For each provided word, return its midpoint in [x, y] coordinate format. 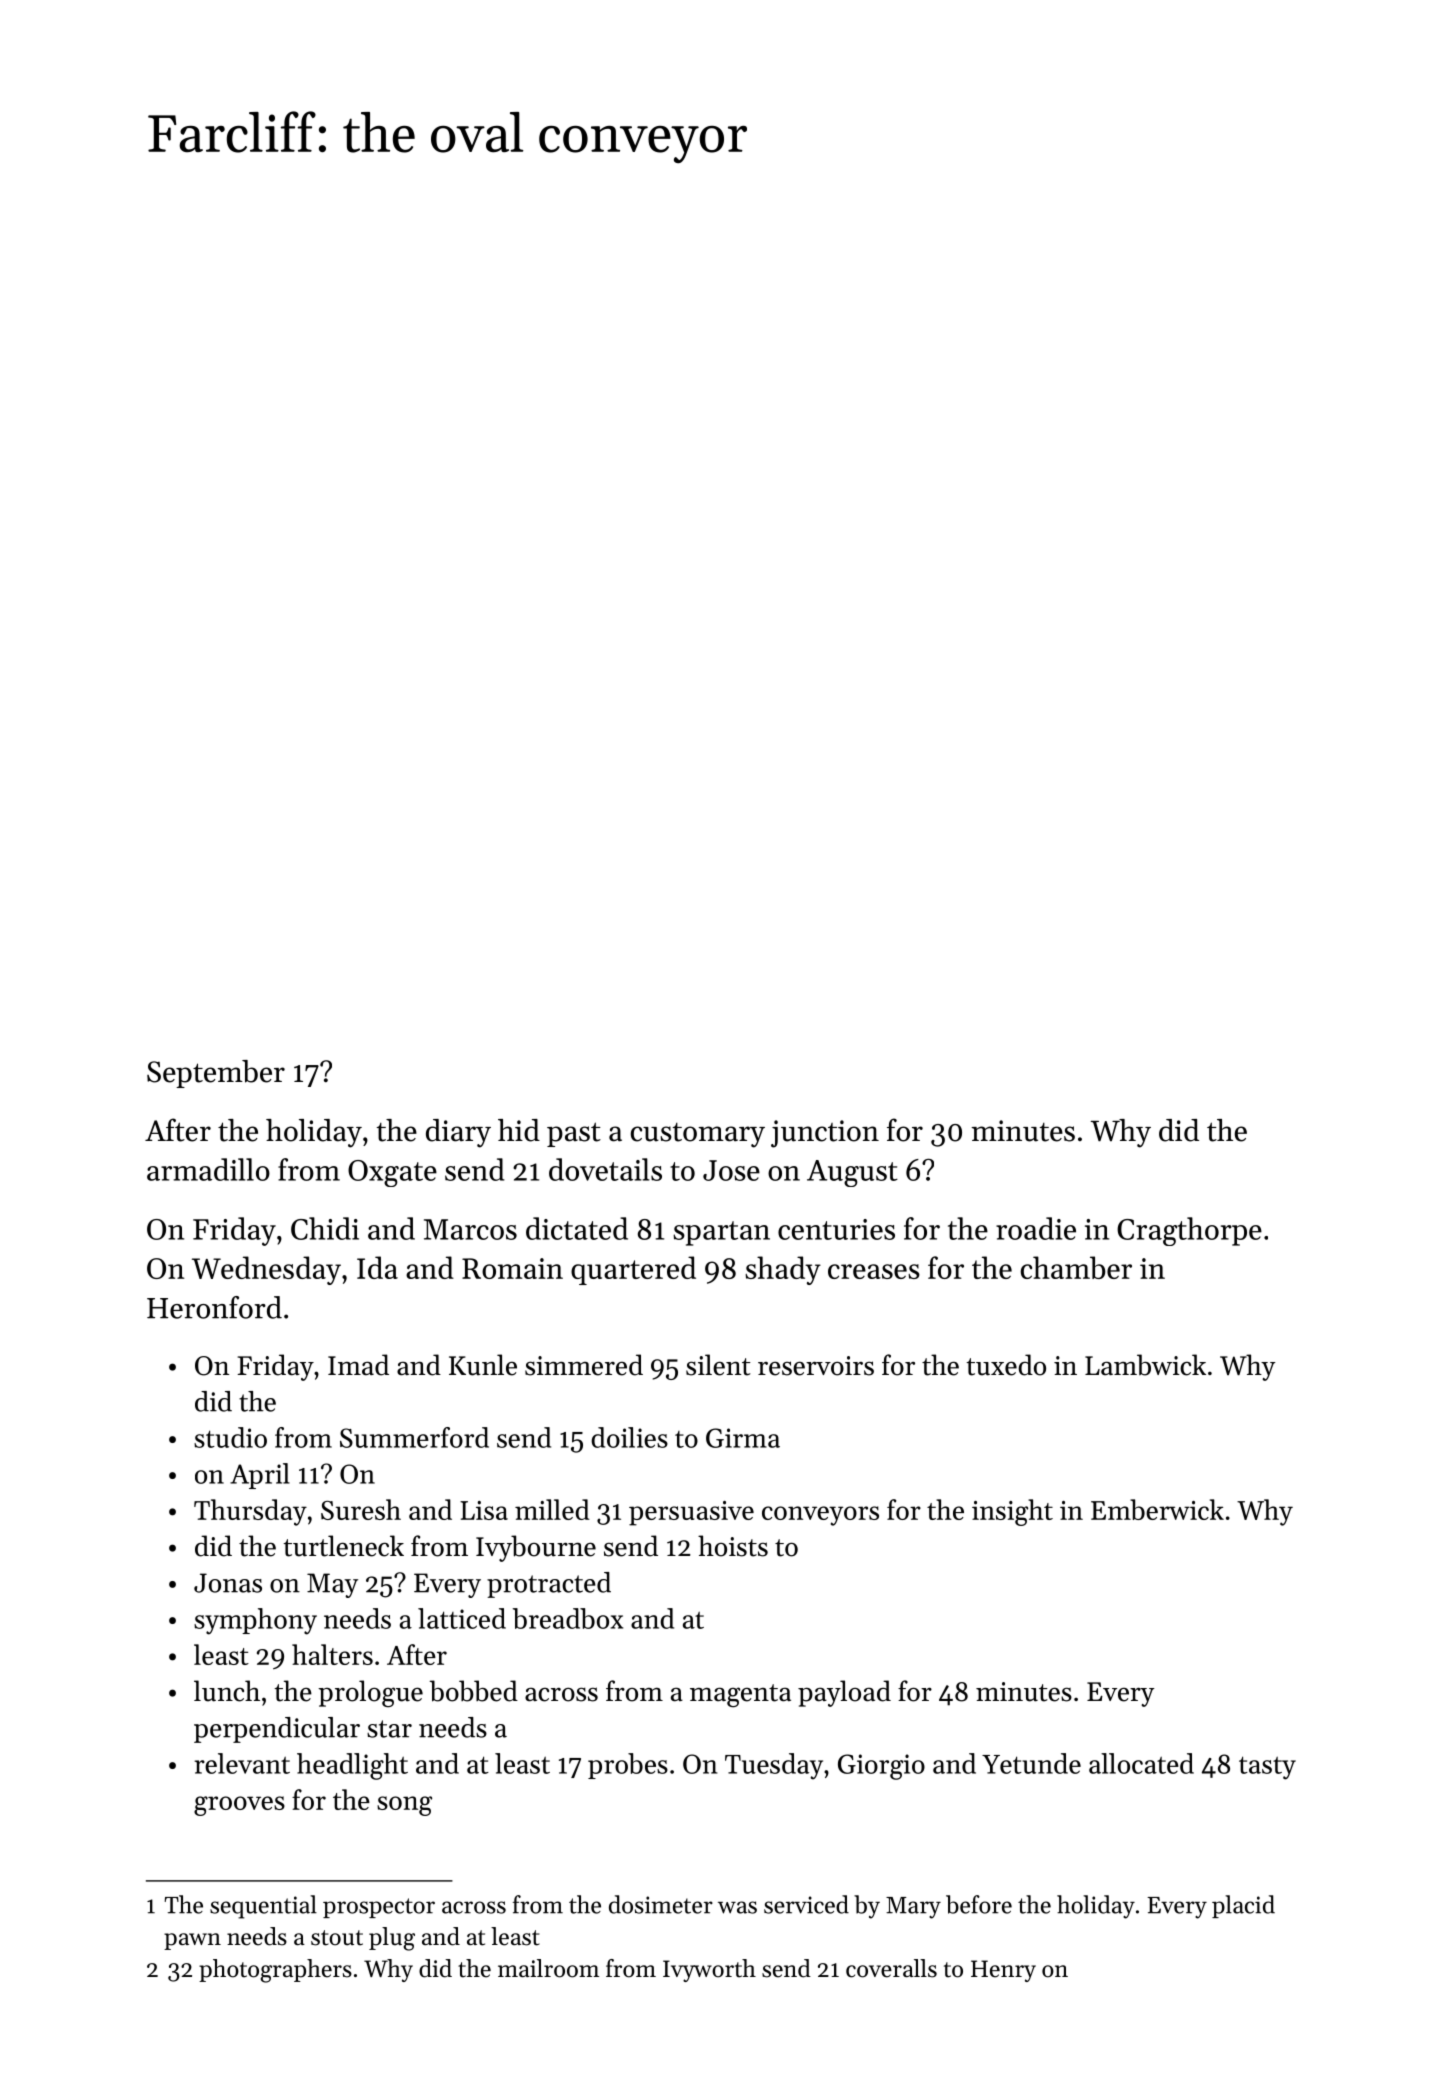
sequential [263, 1907]
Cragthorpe [1189, 1231]
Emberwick [1157, 1509]
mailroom [548, 1968]
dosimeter [661, 1904]
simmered [584, 1365]
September [216, 1074]
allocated [1141, 1763]
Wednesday [266, 1270]
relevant [242, 1763]
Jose [731, 1170]
